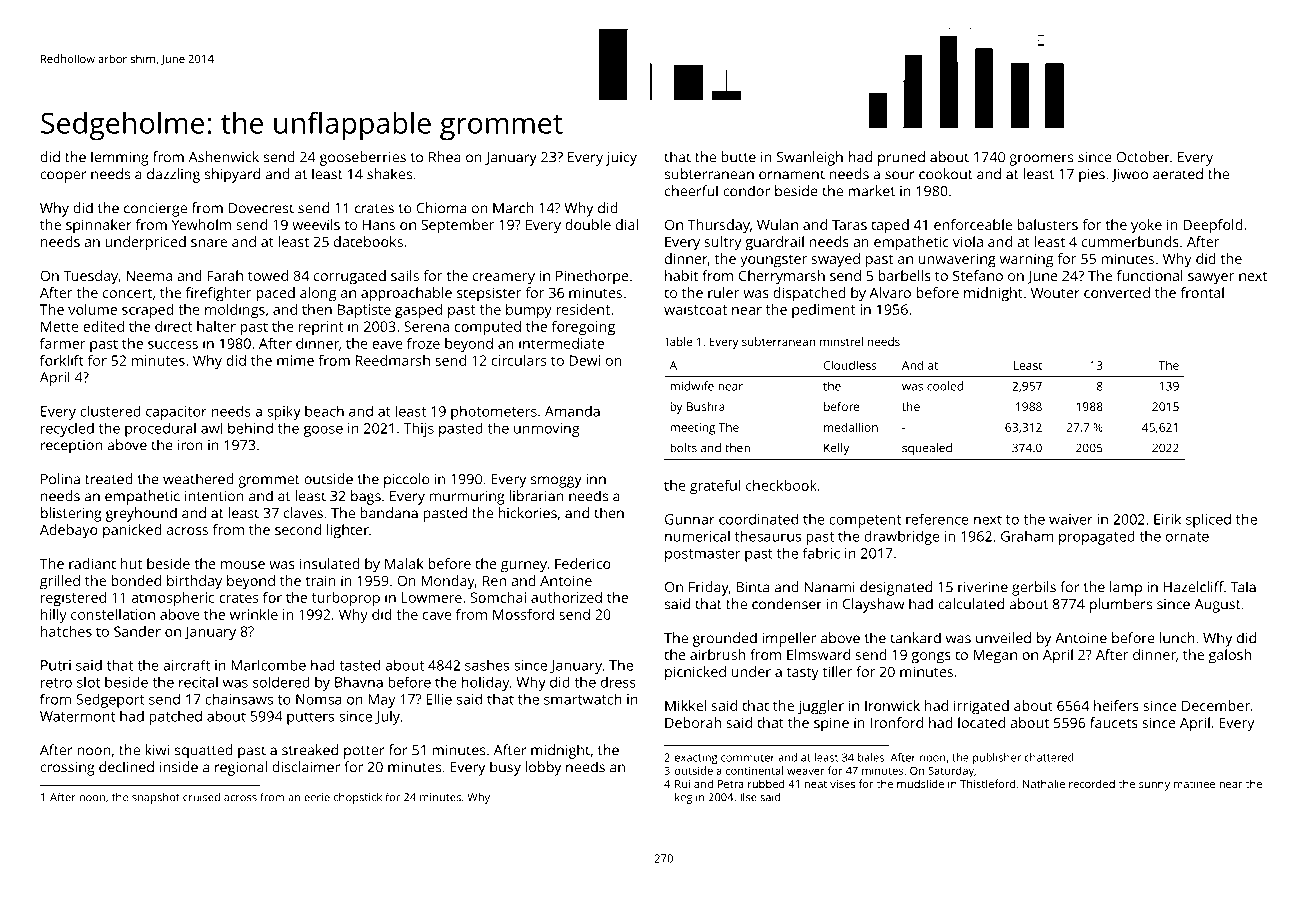 The height and width of the document is (924, 1308). Describe the element at coordinates (1026, 260) in the document. I see `warning` at that location.
